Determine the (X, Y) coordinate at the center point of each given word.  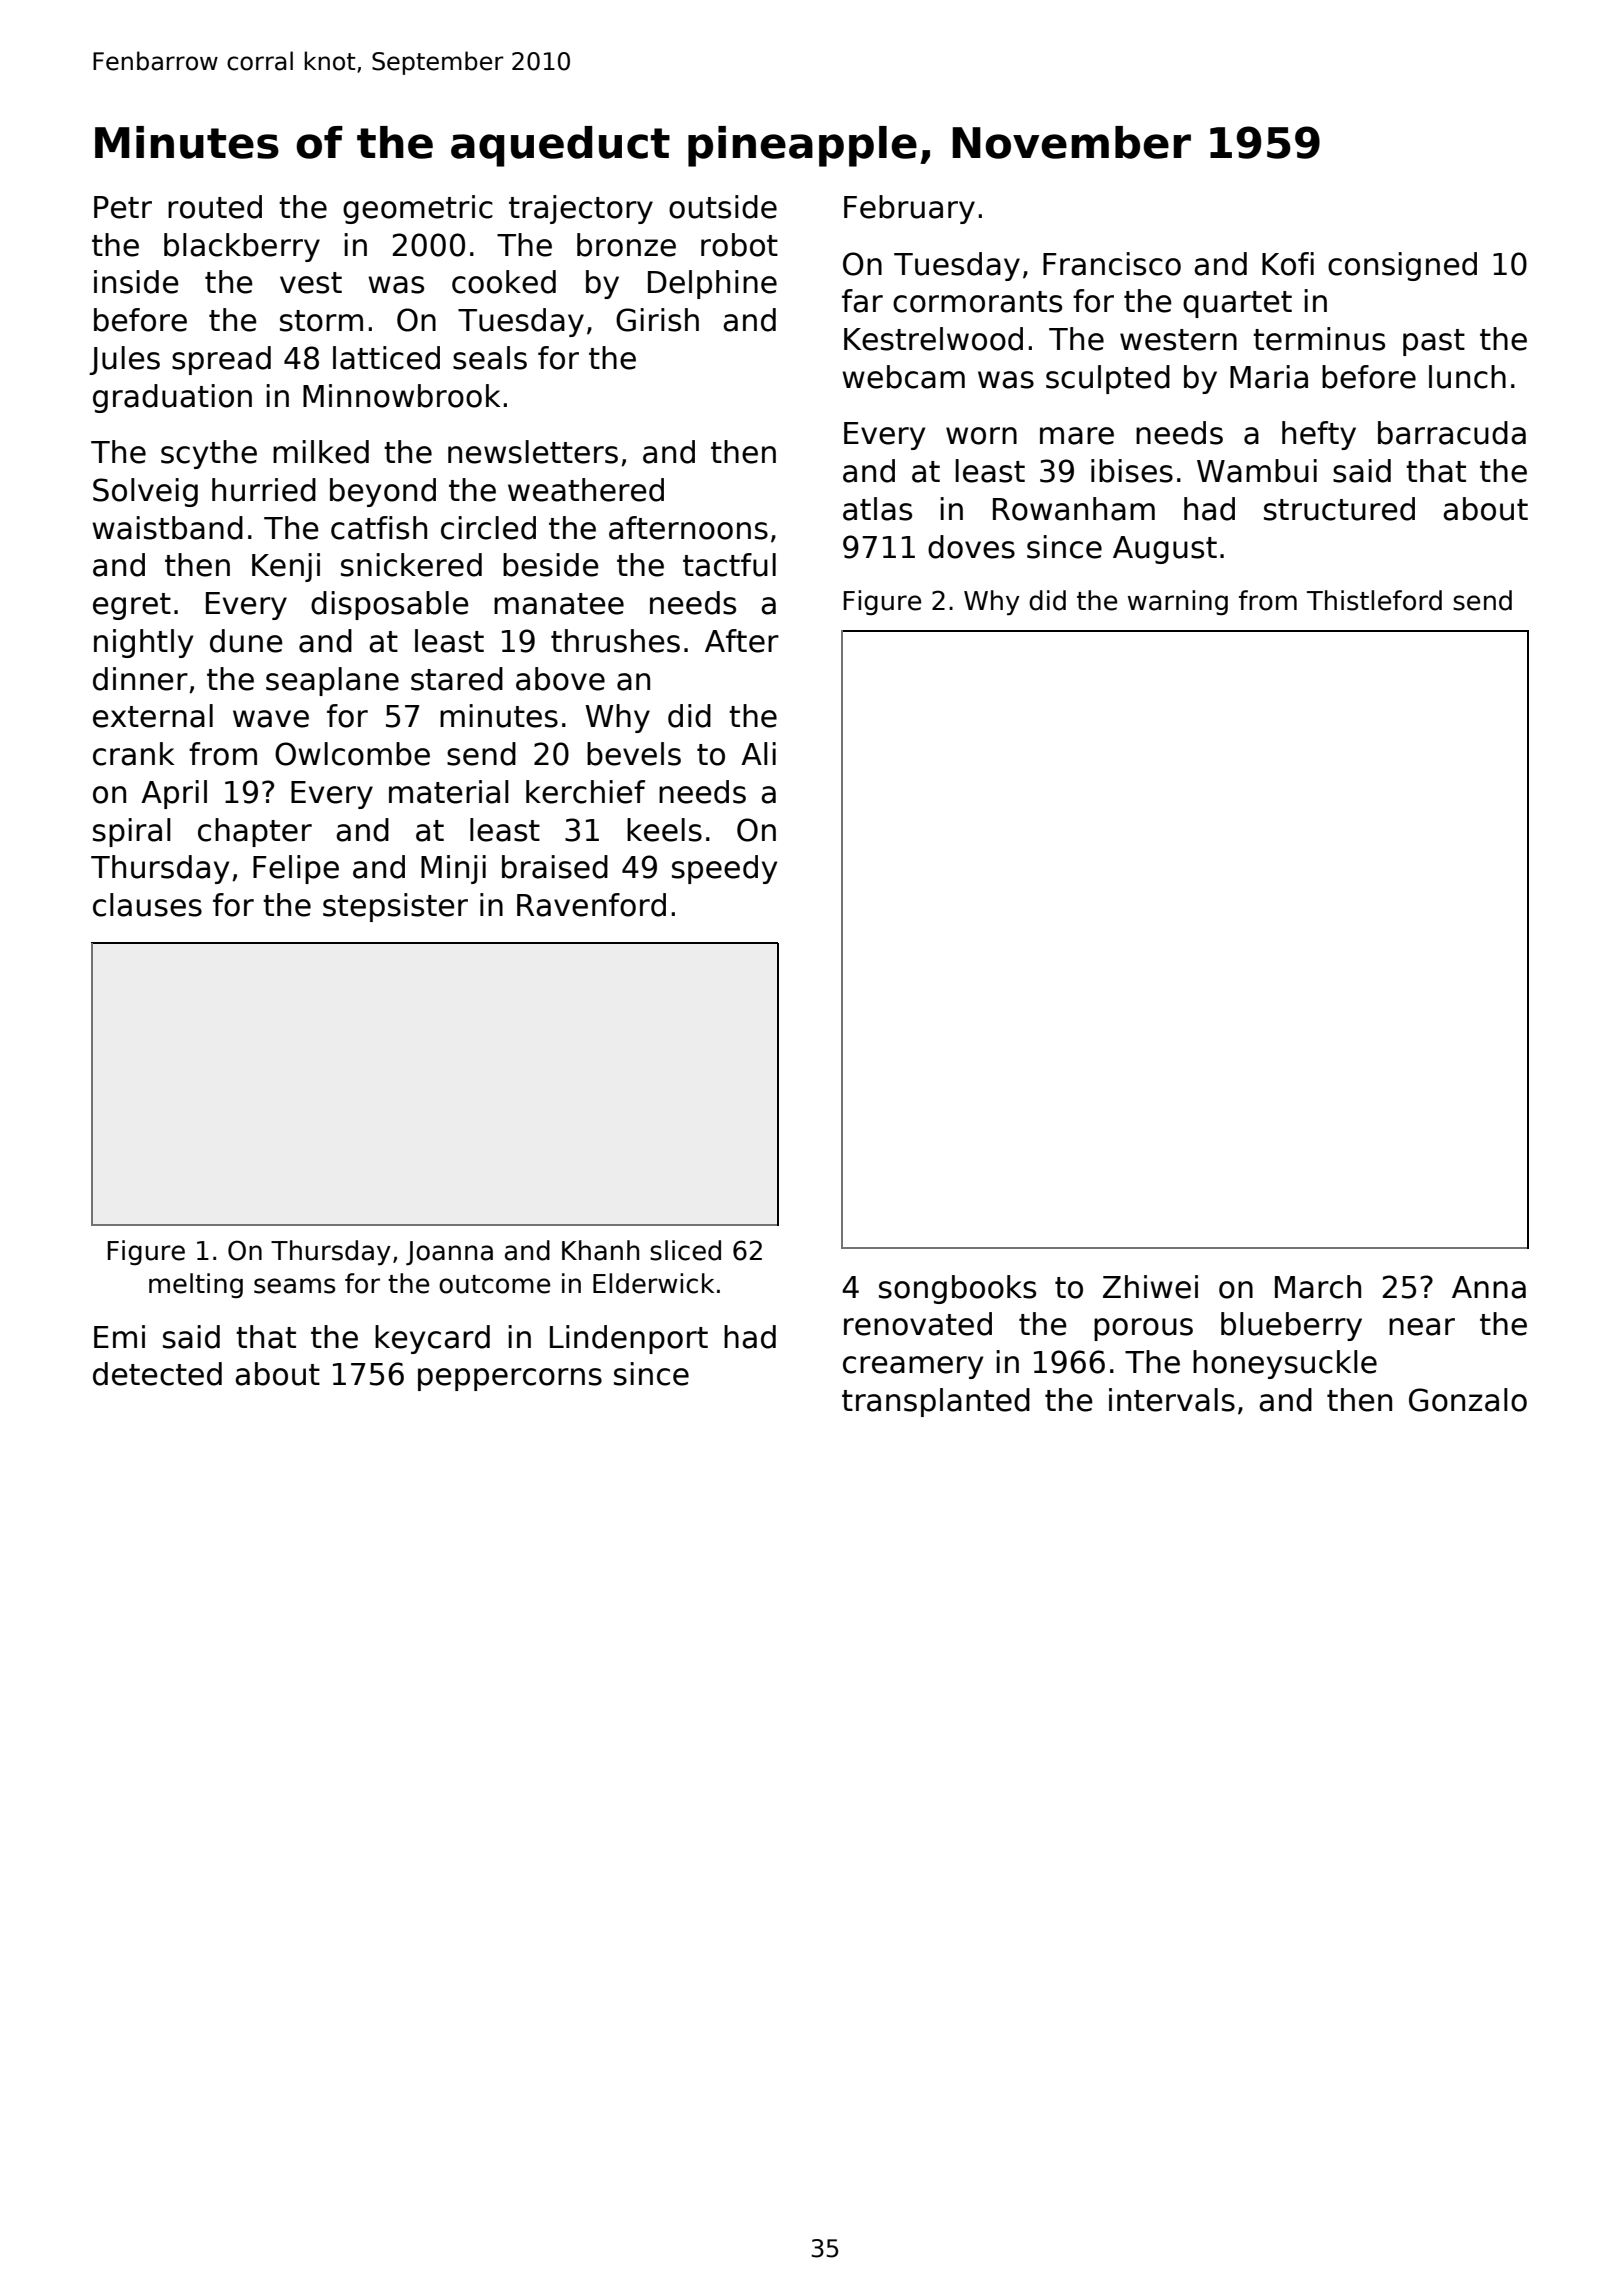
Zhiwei (1150, 1287)
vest (311, 283)
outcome (494, 1284)
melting (196, 1285)
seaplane (332, 681)
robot (739, 245)
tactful (729, 565)
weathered (586, 490)
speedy (724, 869)
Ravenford (591, 905)
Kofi (1288, 264)
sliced (685, 1250)
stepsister (395, 907)
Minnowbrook (401, 396)
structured (1339, 509)
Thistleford (1374, 600)
